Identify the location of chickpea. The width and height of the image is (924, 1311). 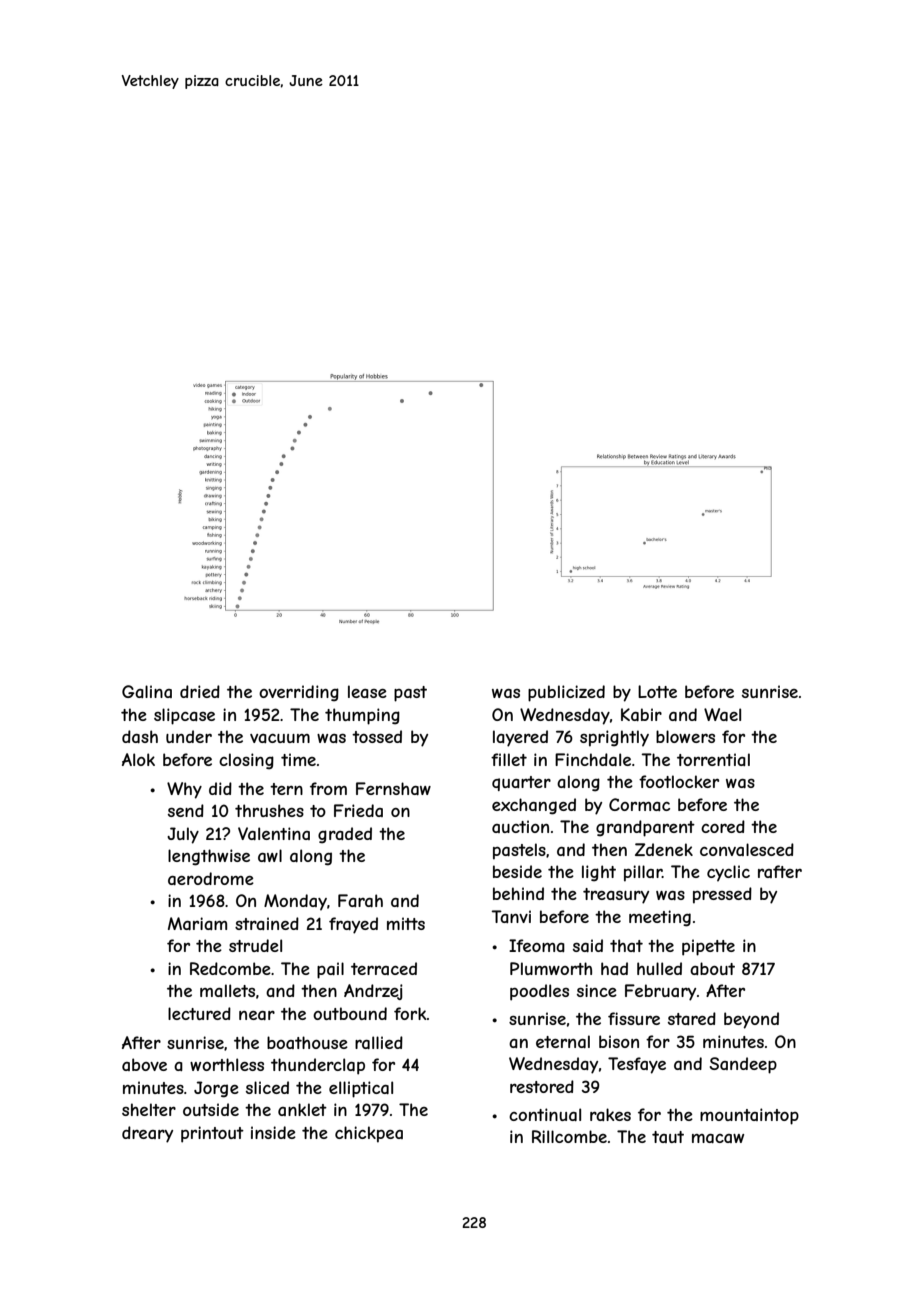
(369, 1134).
